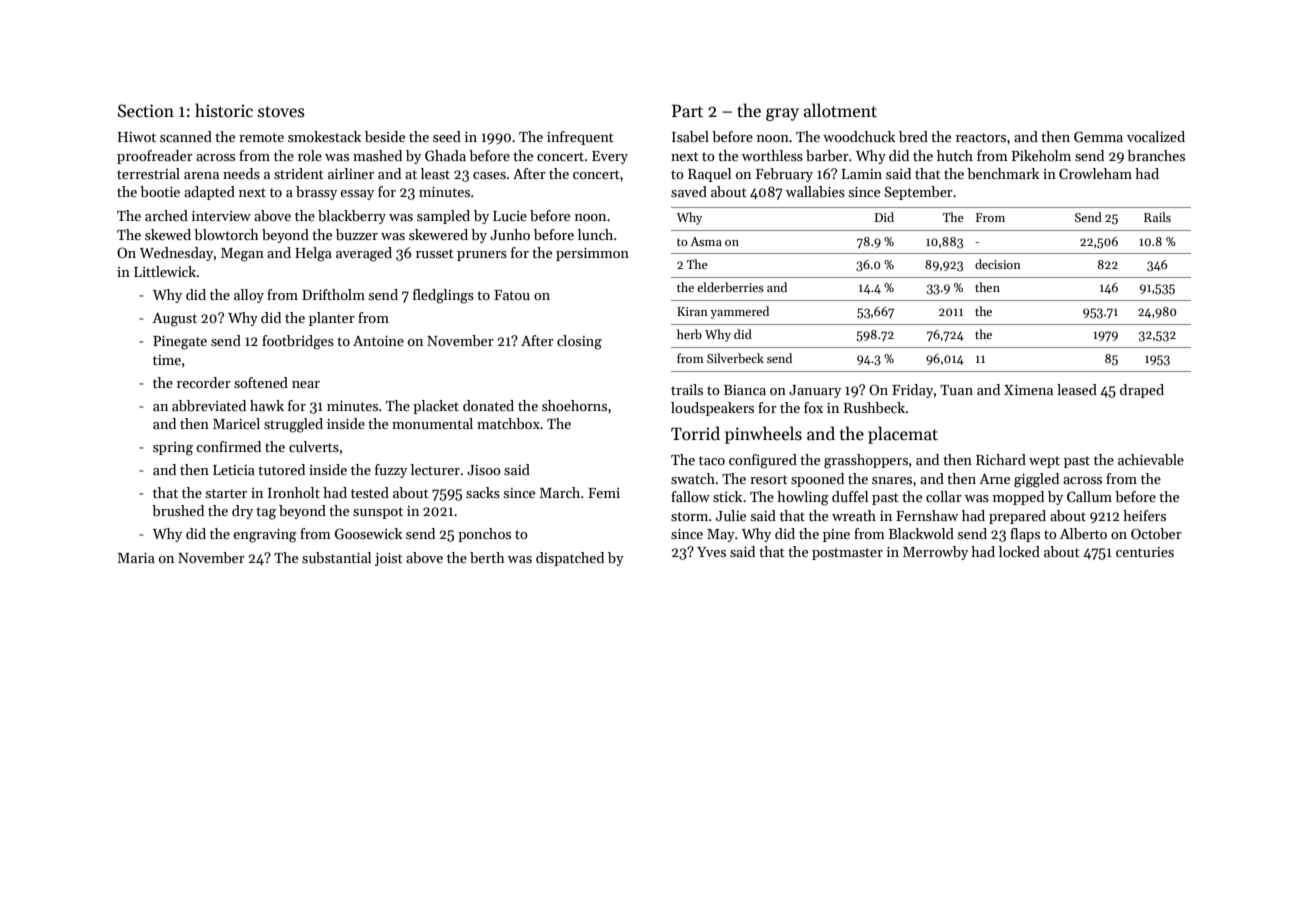 This screenshot has width=1308, height=924. I want to click on fox, so click(813, 407).
